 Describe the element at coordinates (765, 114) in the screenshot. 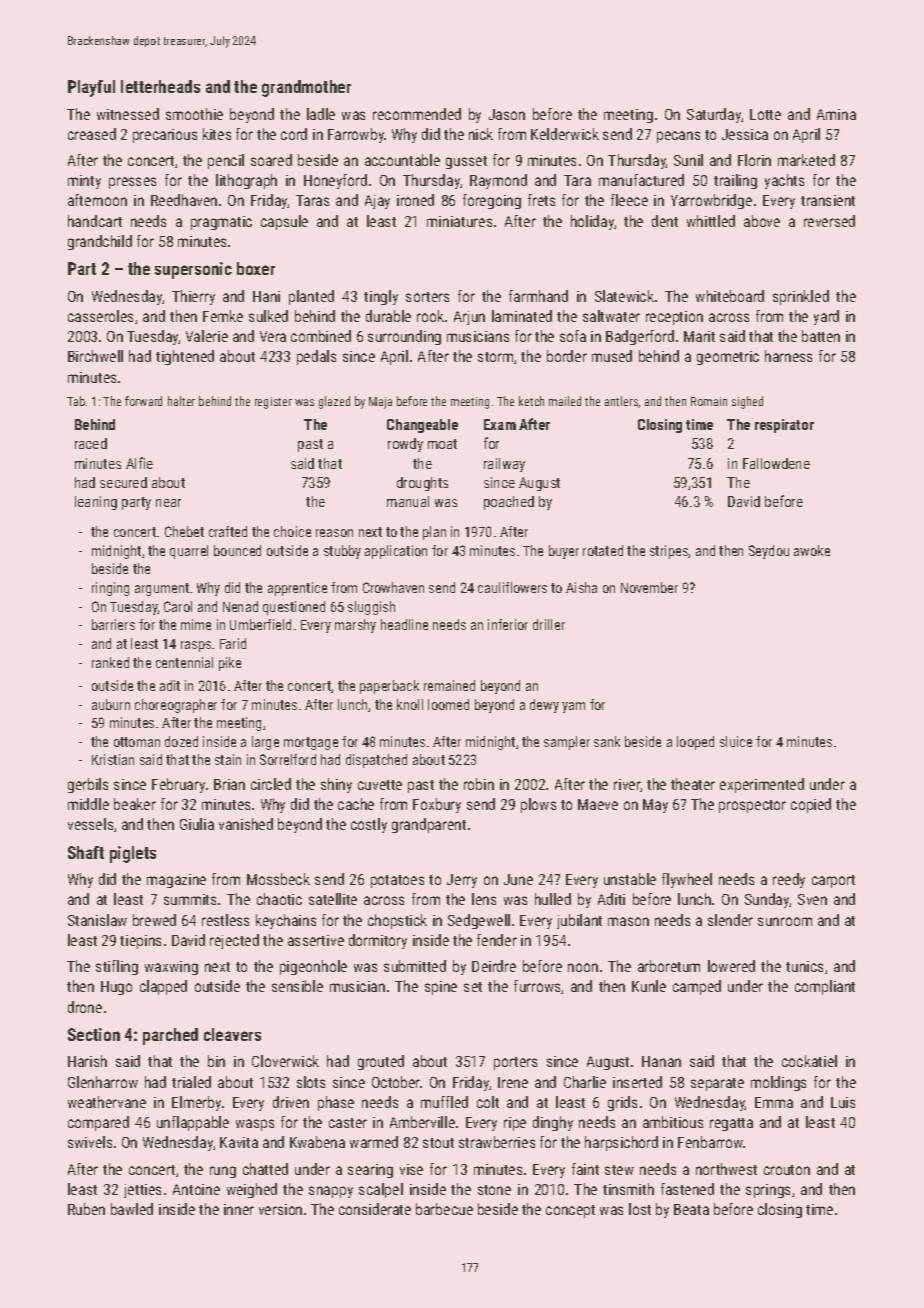

I see `Lotte` at that location.
